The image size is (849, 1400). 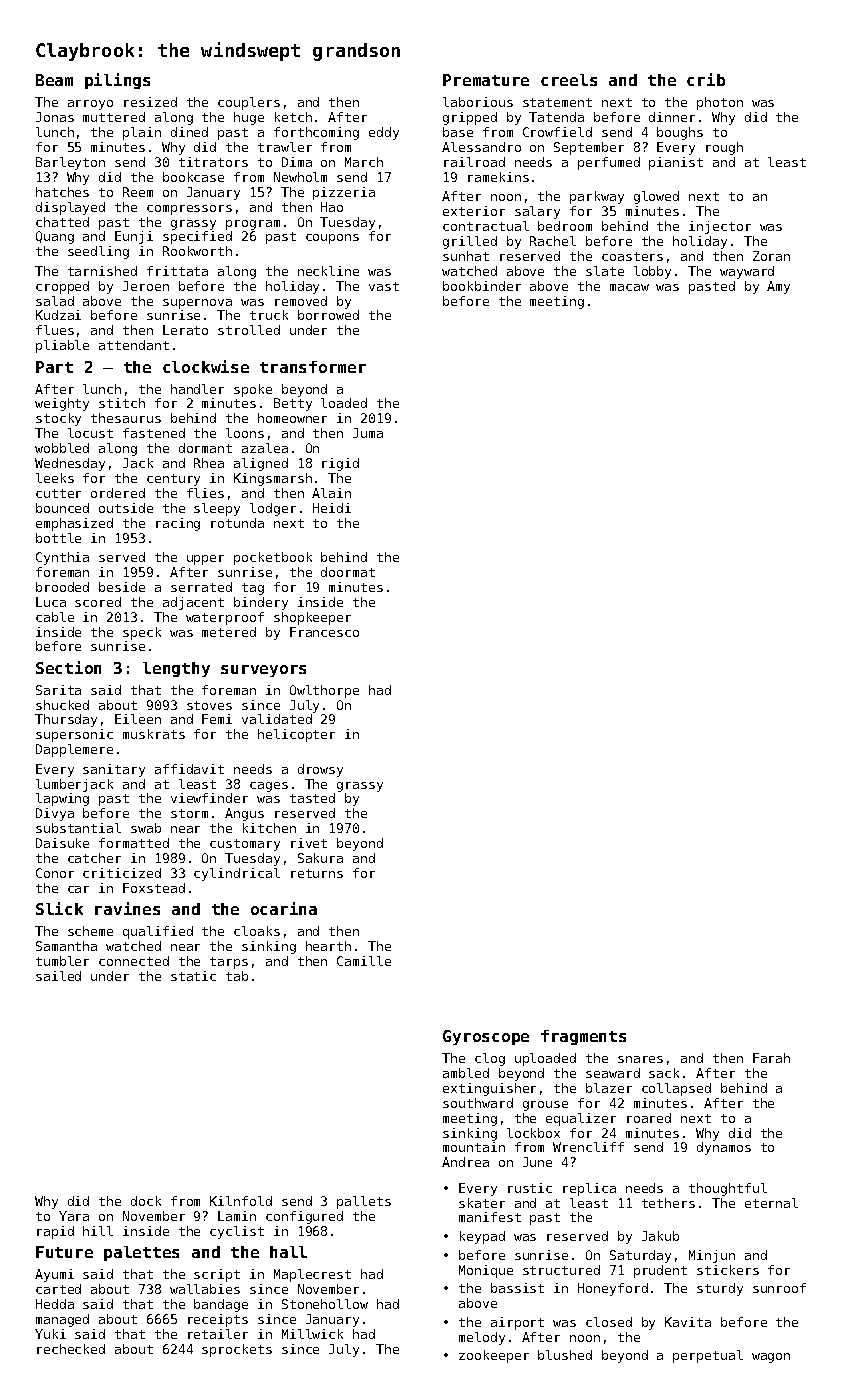 I want to click on zookeeper, so click(x=494, y=1356).
